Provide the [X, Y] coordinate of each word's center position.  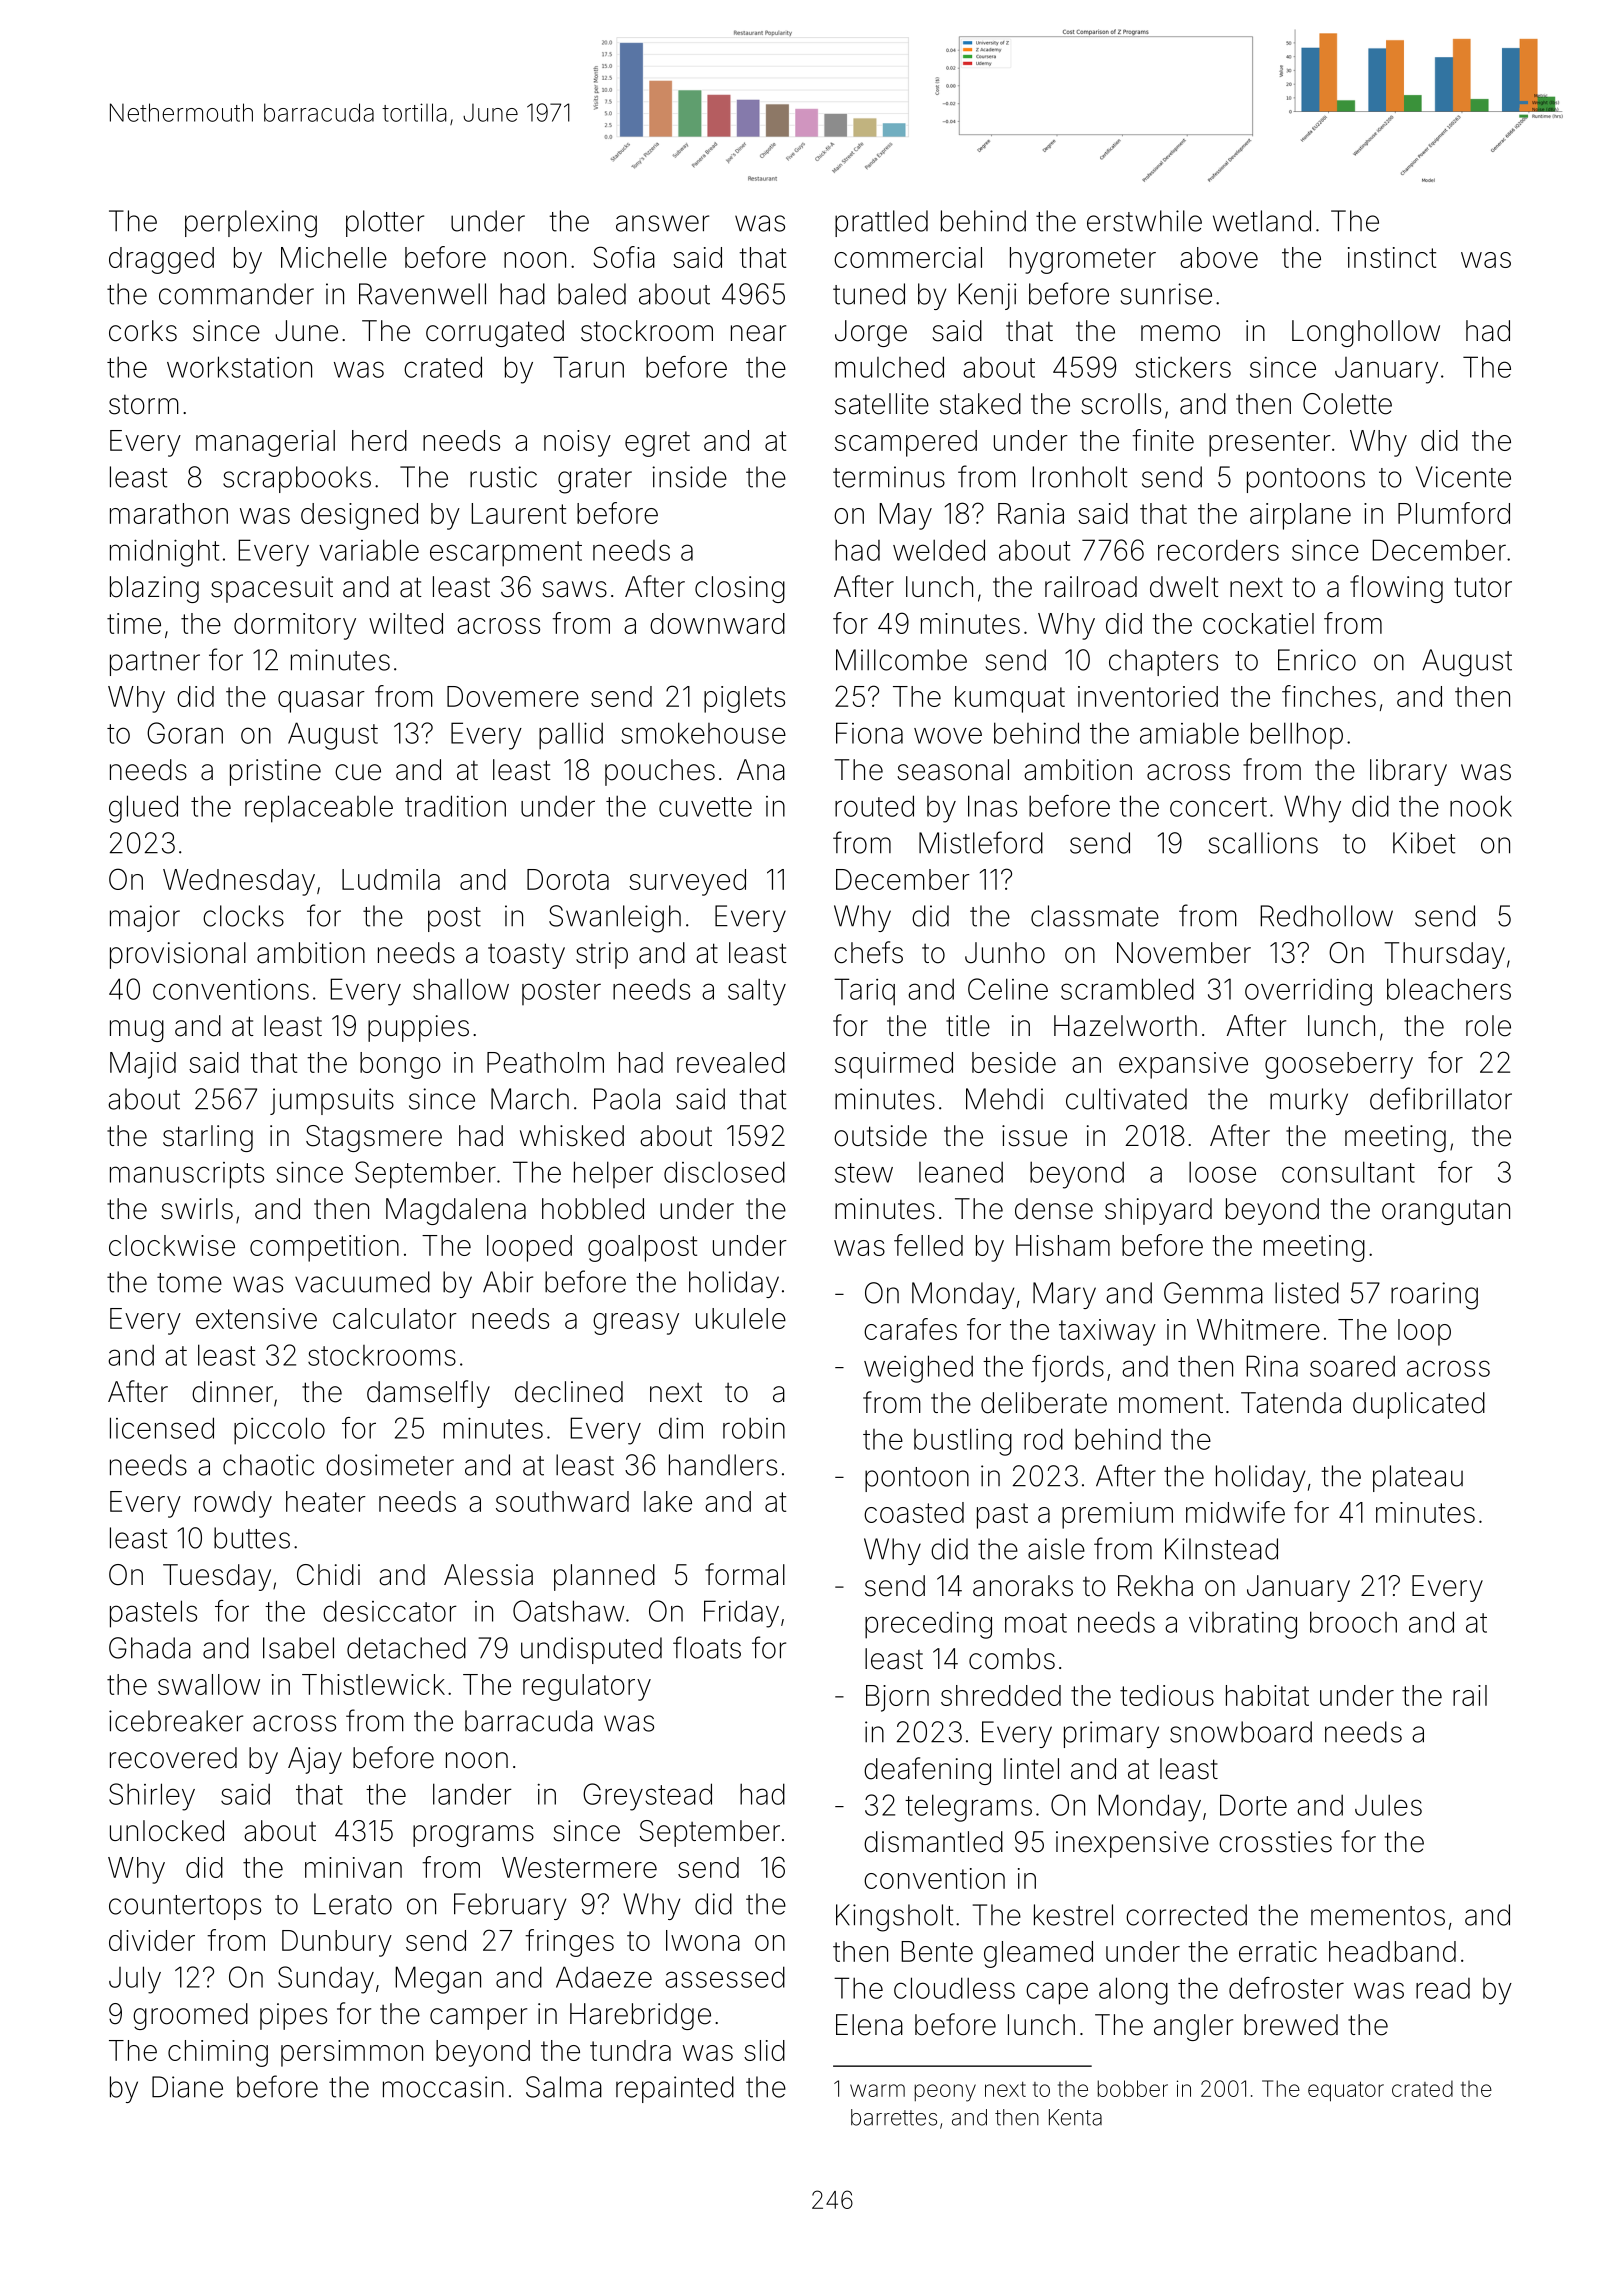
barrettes [894, 2117]
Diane [187, 2087]
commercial [908, 257]
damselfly [428, 1394]
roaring [1434, 1296]
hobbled [593, 1209]
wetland [1262, 221]
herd [379, 440]
